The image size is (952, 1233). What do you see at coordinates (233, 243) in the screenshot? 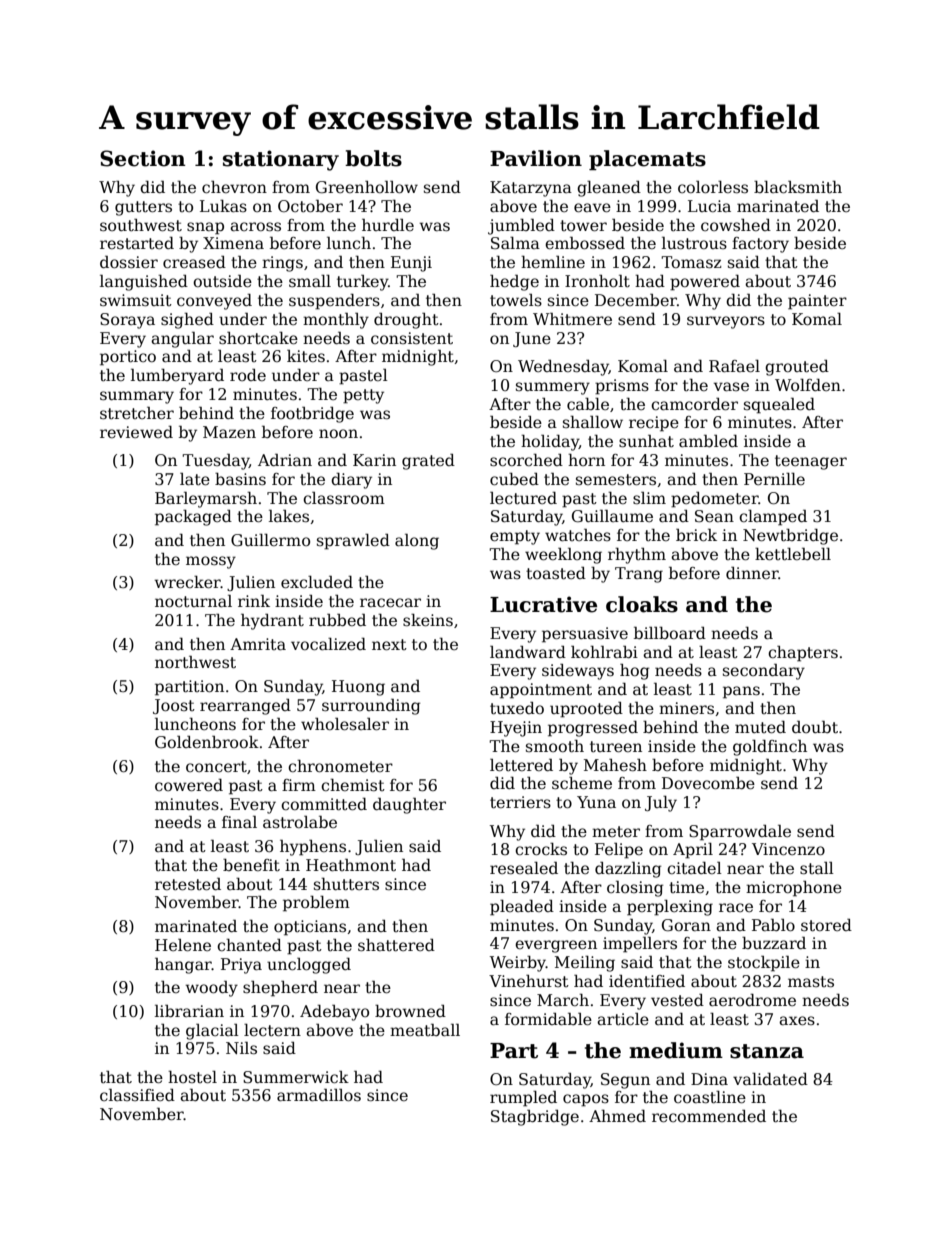
I see `Ximena` at bounding box center [233, 243].
